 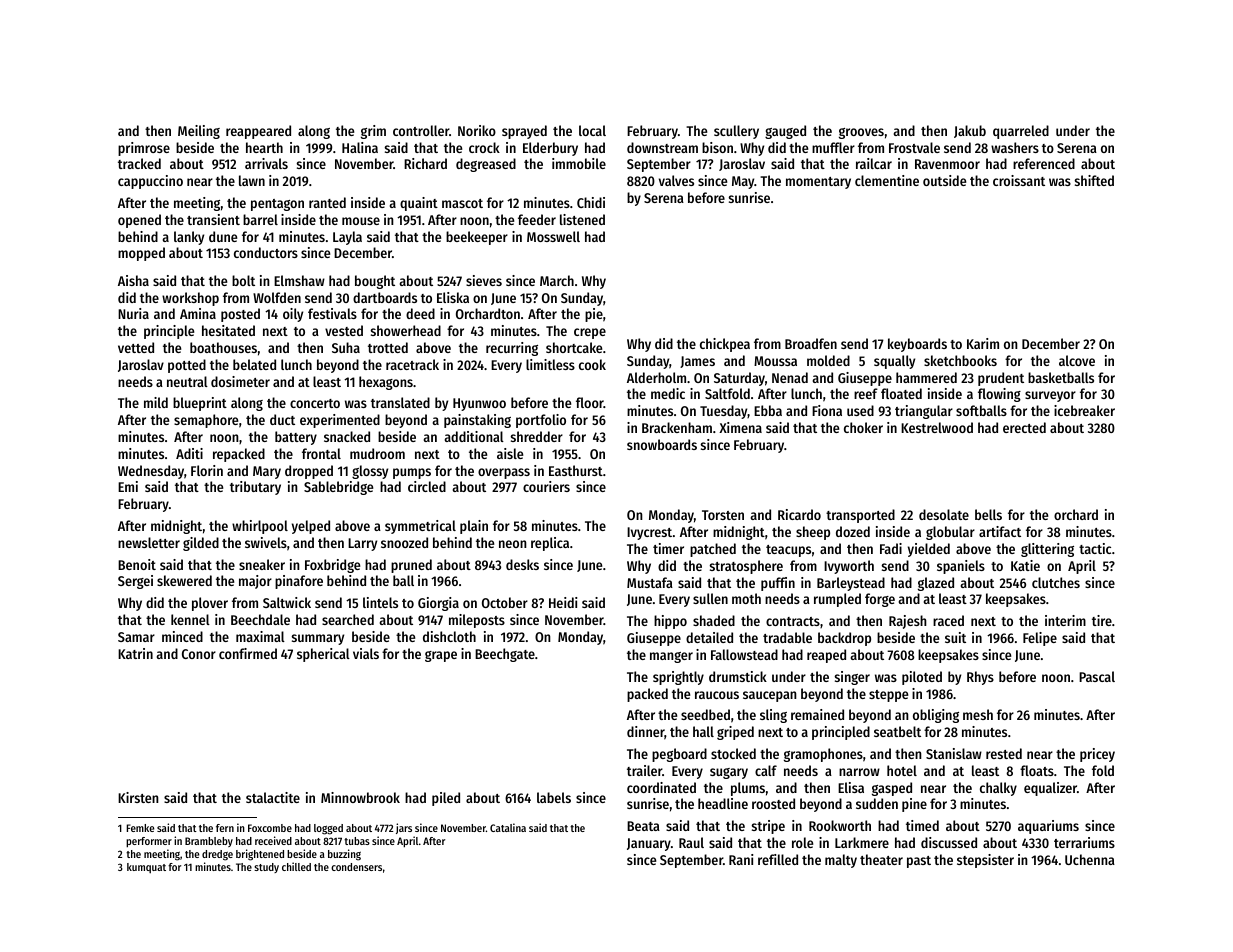 What do you see at coordinates (187, 366) in the screenshot?
I see `potted` at bounding box center [187, 366].
